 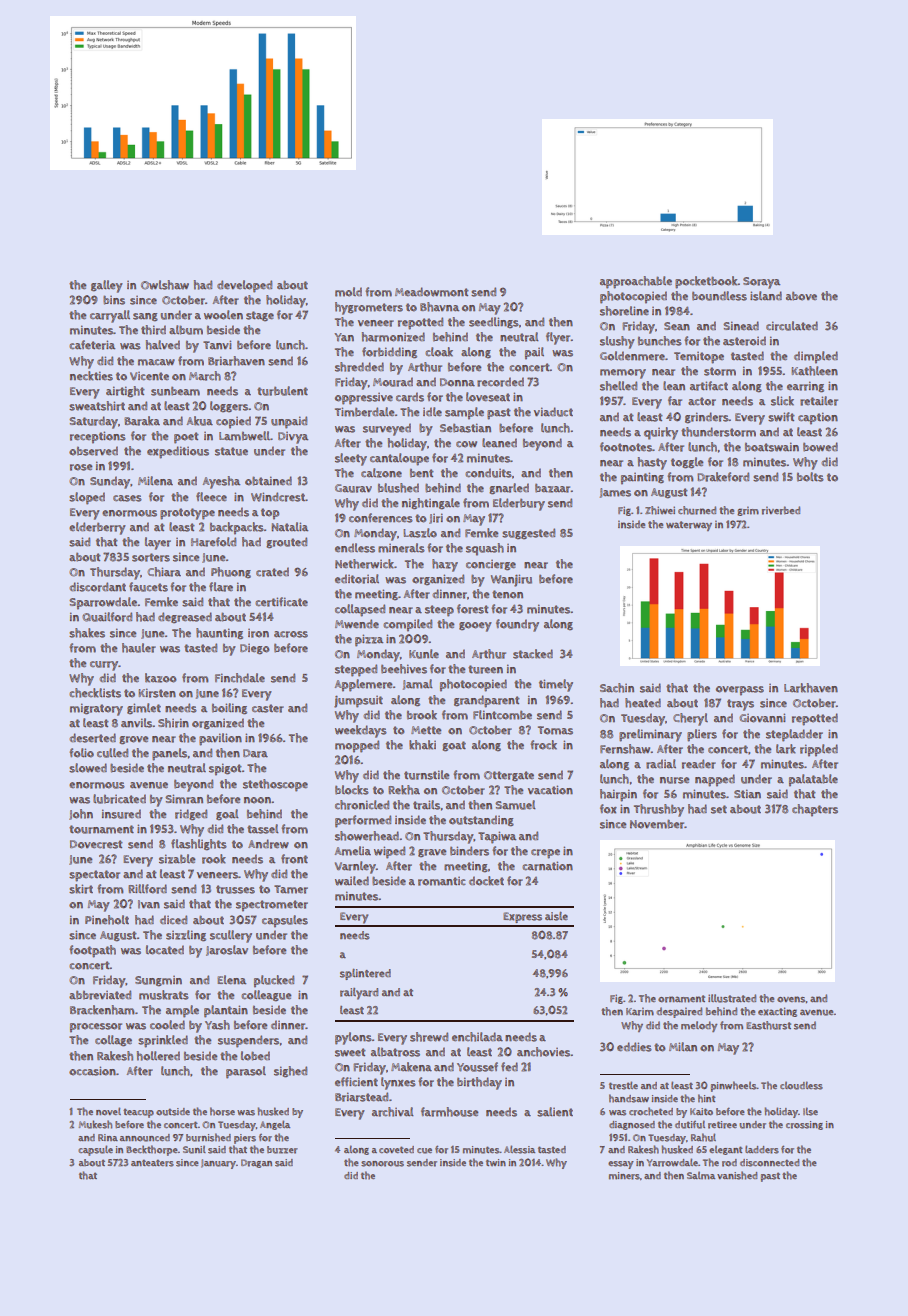 I want to click on Mukesh, so click(x=95, y=1124).
